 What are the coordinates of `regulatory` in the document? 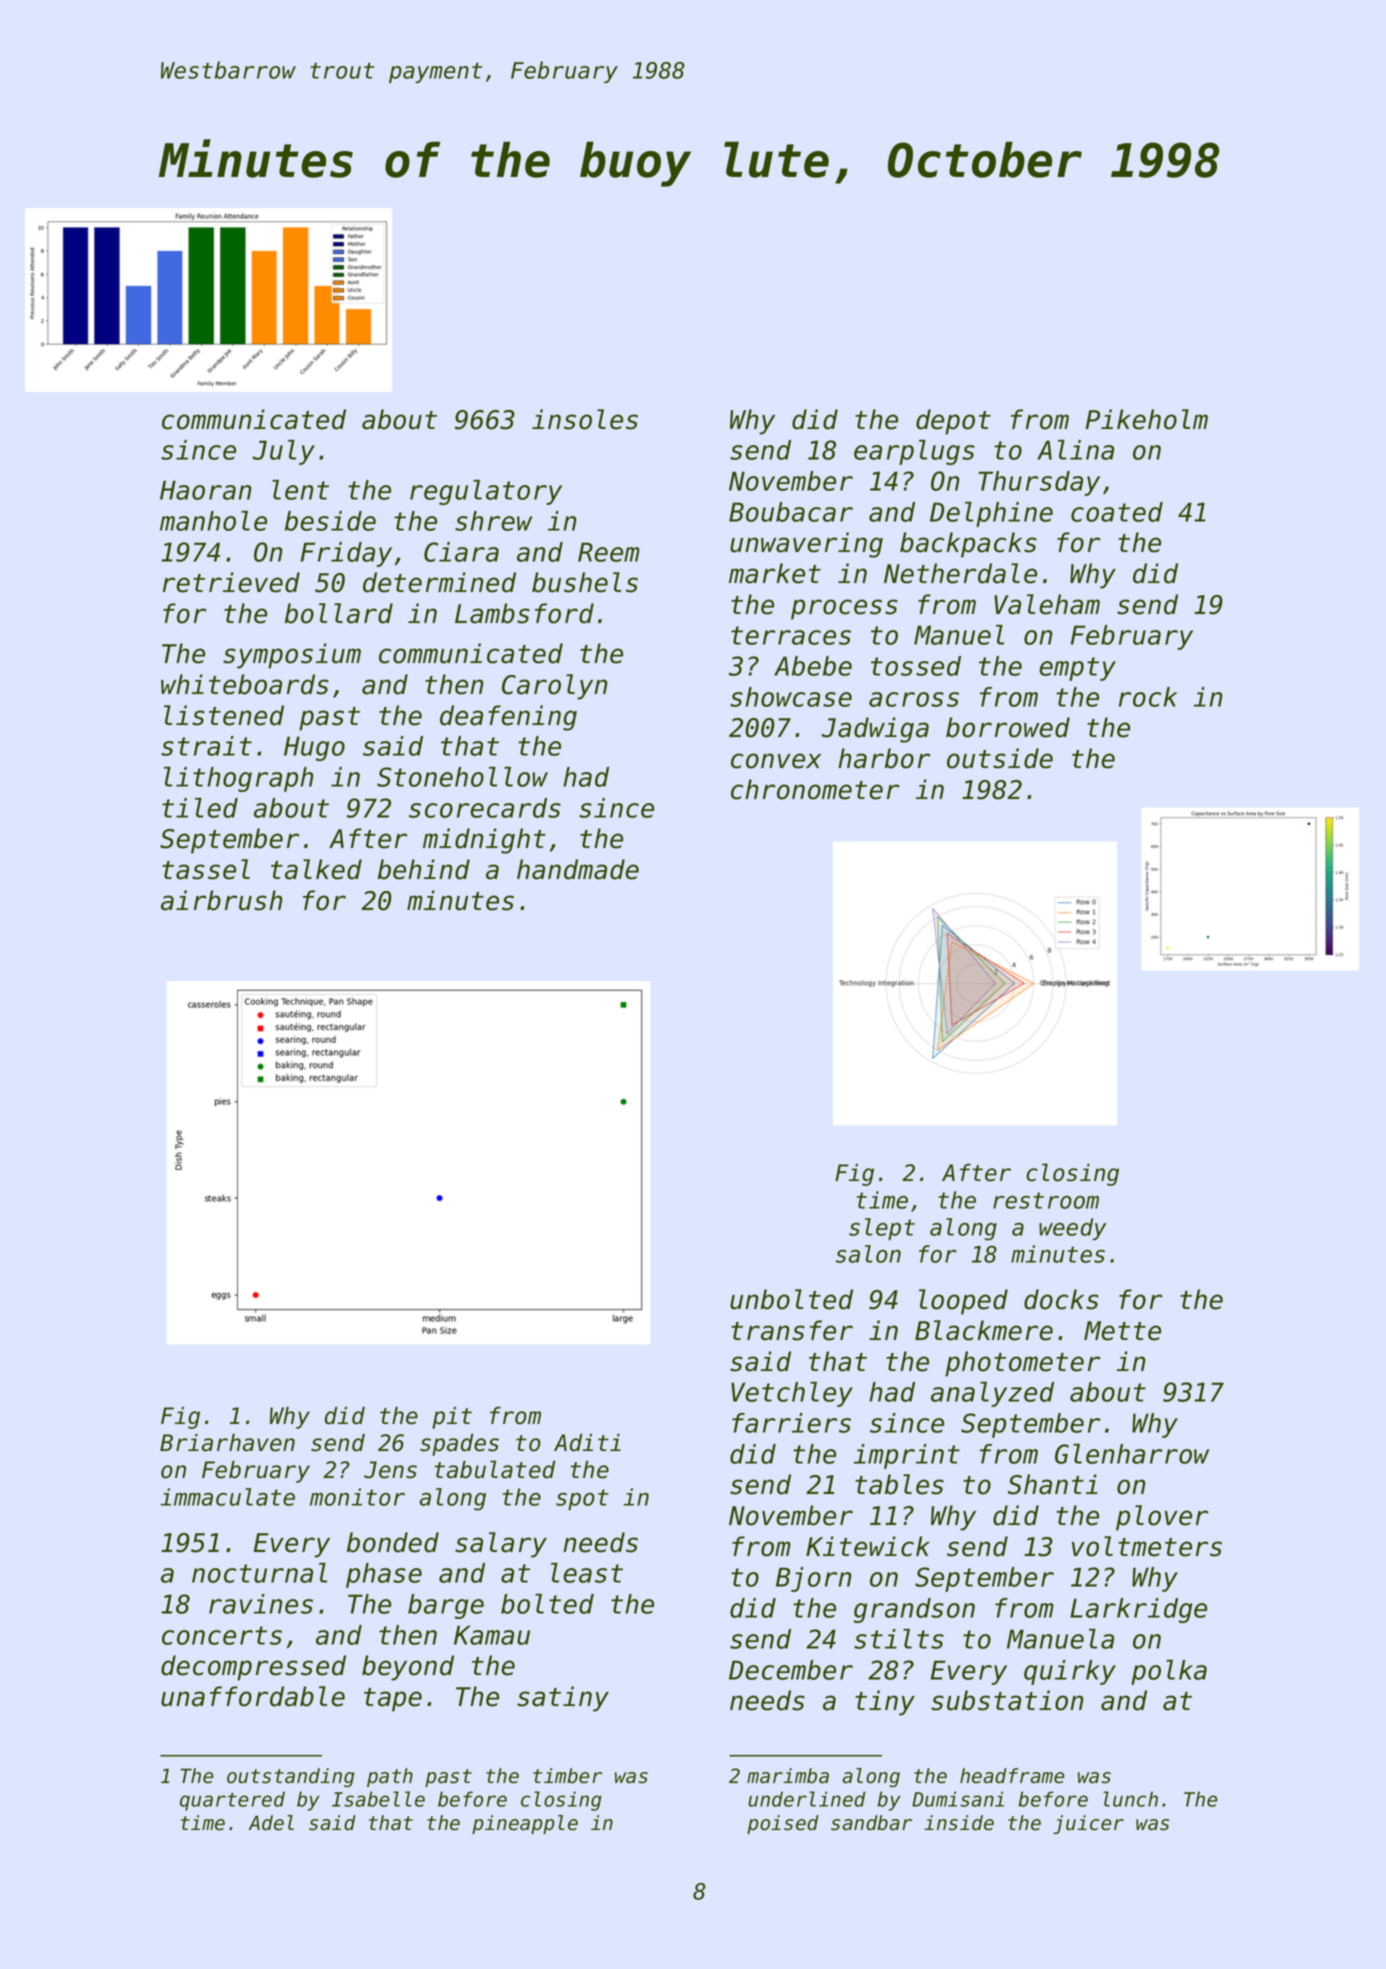 It's located at (486, 492).
